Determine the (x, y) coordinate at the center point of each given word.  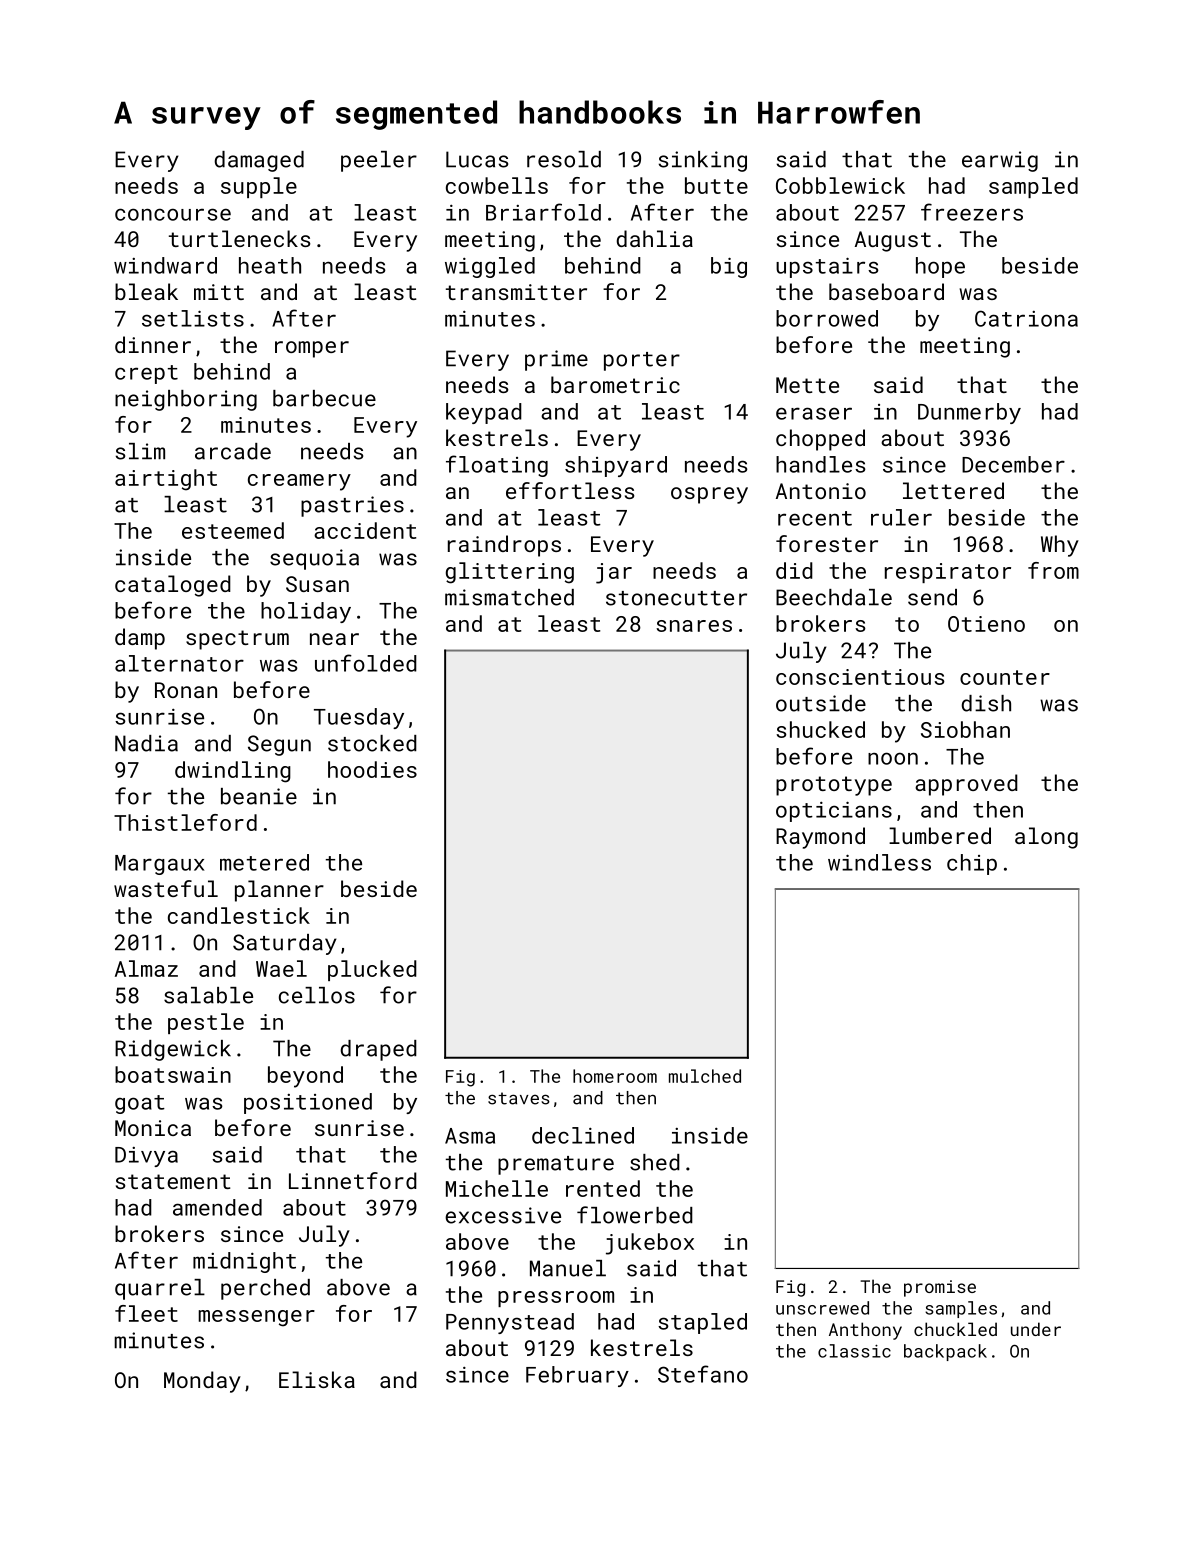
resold (564, 159)
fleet (146, 1313)
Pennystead (510, 1323)
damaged (259, 161)
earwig (1000, 161)
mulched (705, 1076)
